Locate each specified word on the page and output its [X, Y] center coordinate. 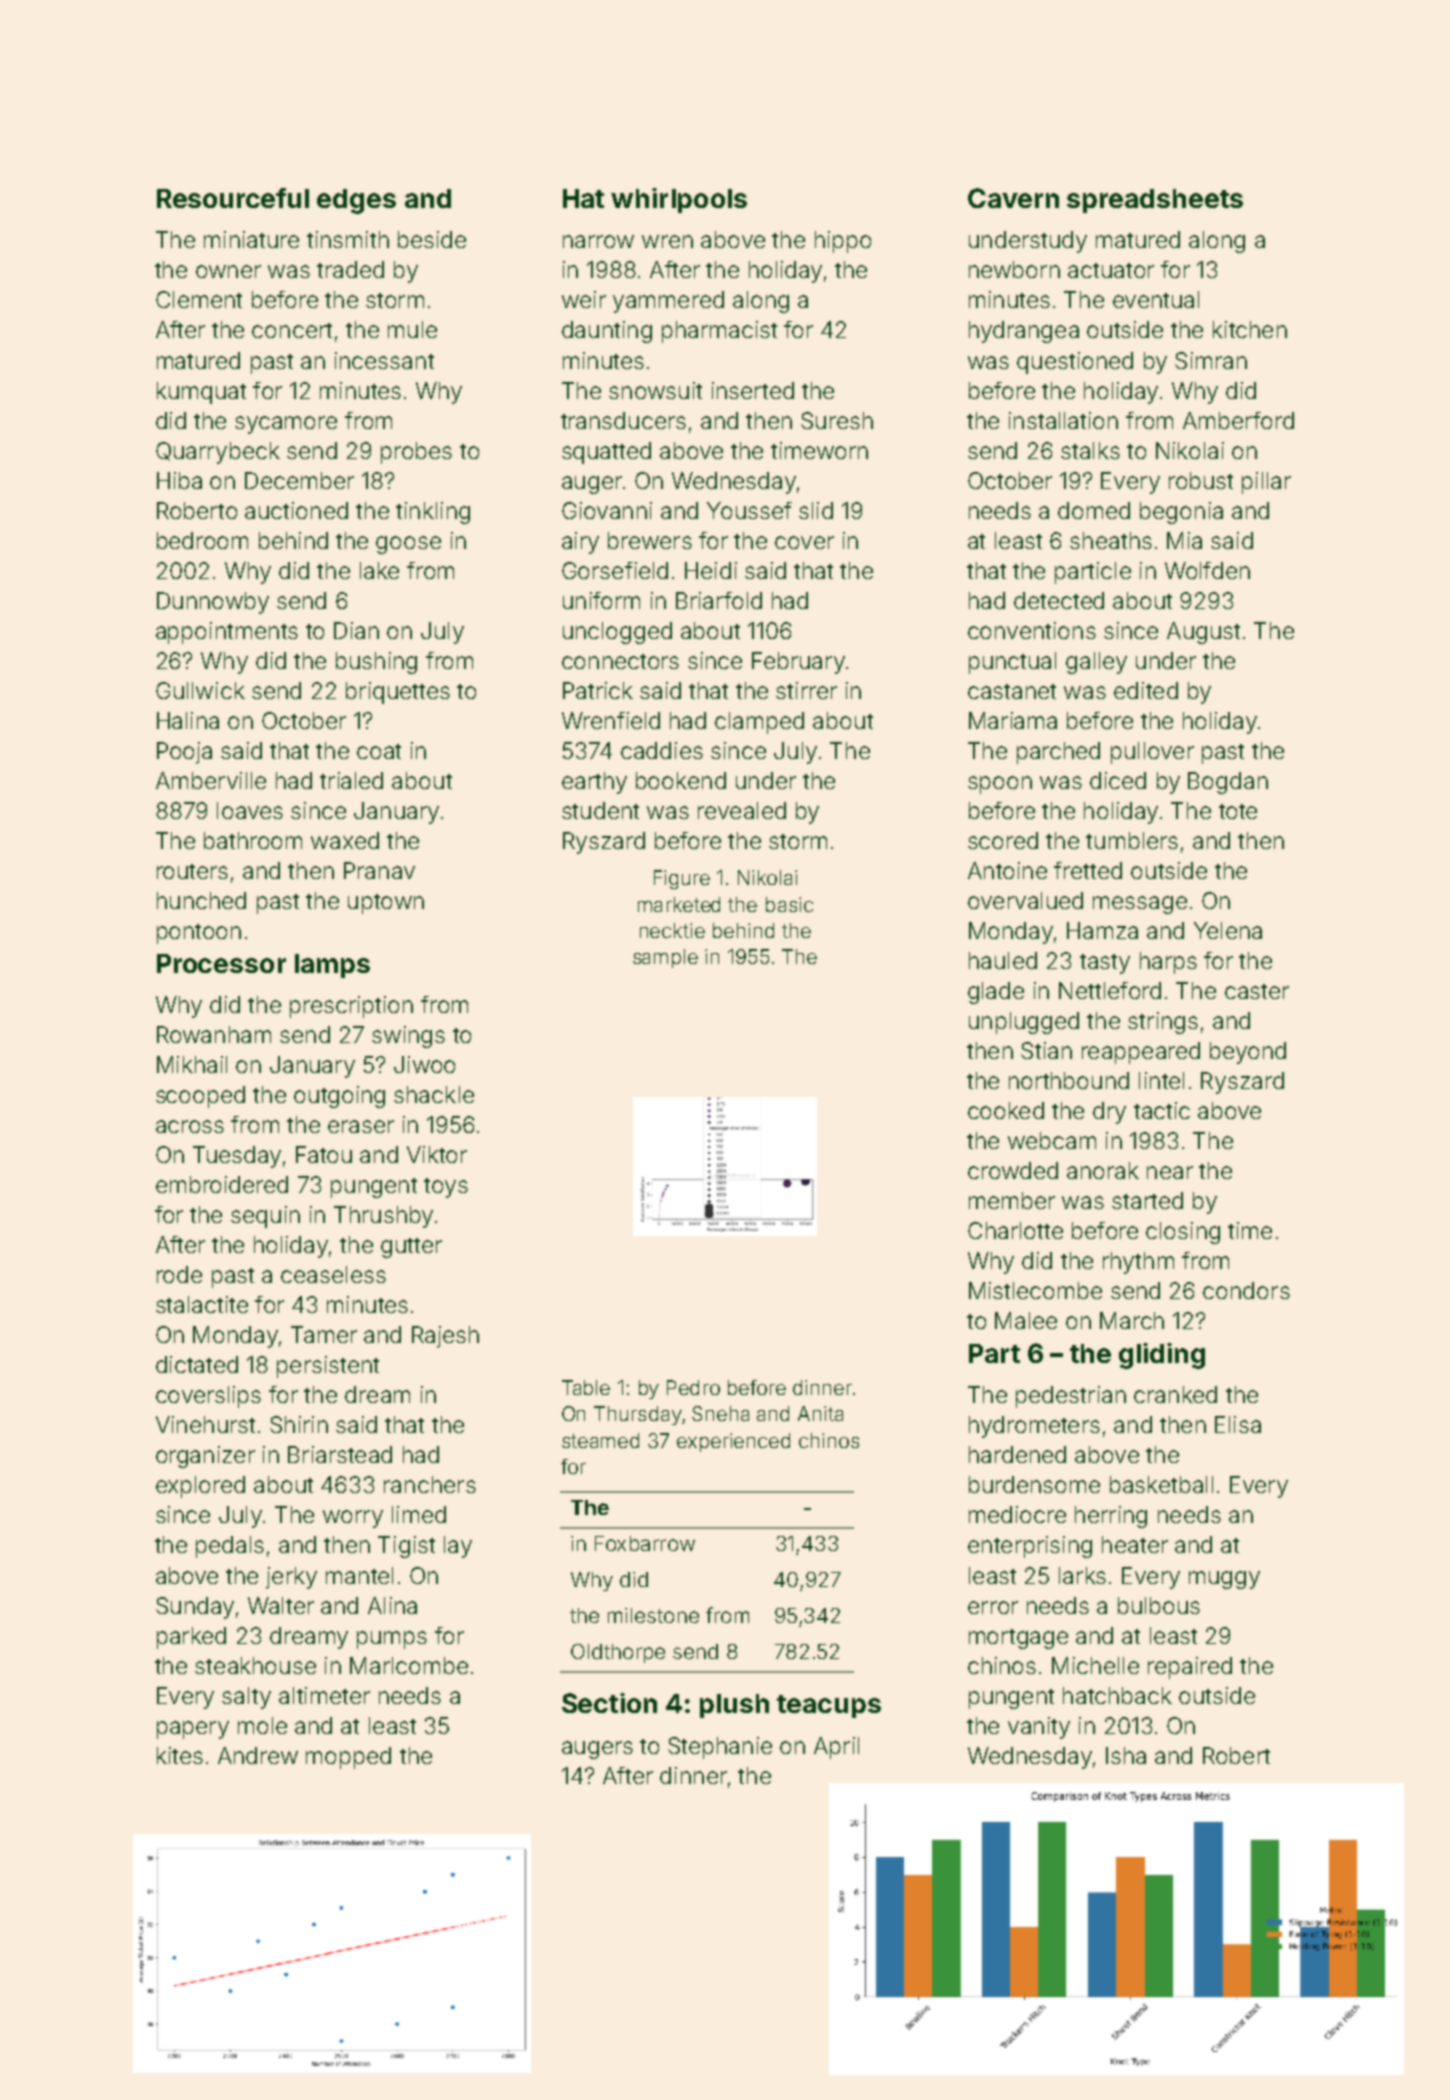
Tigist [406, 1547]
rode [179, 1274]
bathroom [253, 840]
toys [446, 1188]
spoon [1000, 785]
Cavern [1013, 198]
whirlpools [679, 200]
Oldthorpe [618, 1653]
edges [356, 201]
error [993, 1607]
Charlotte [1015, 1230]
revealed [742, 810]
